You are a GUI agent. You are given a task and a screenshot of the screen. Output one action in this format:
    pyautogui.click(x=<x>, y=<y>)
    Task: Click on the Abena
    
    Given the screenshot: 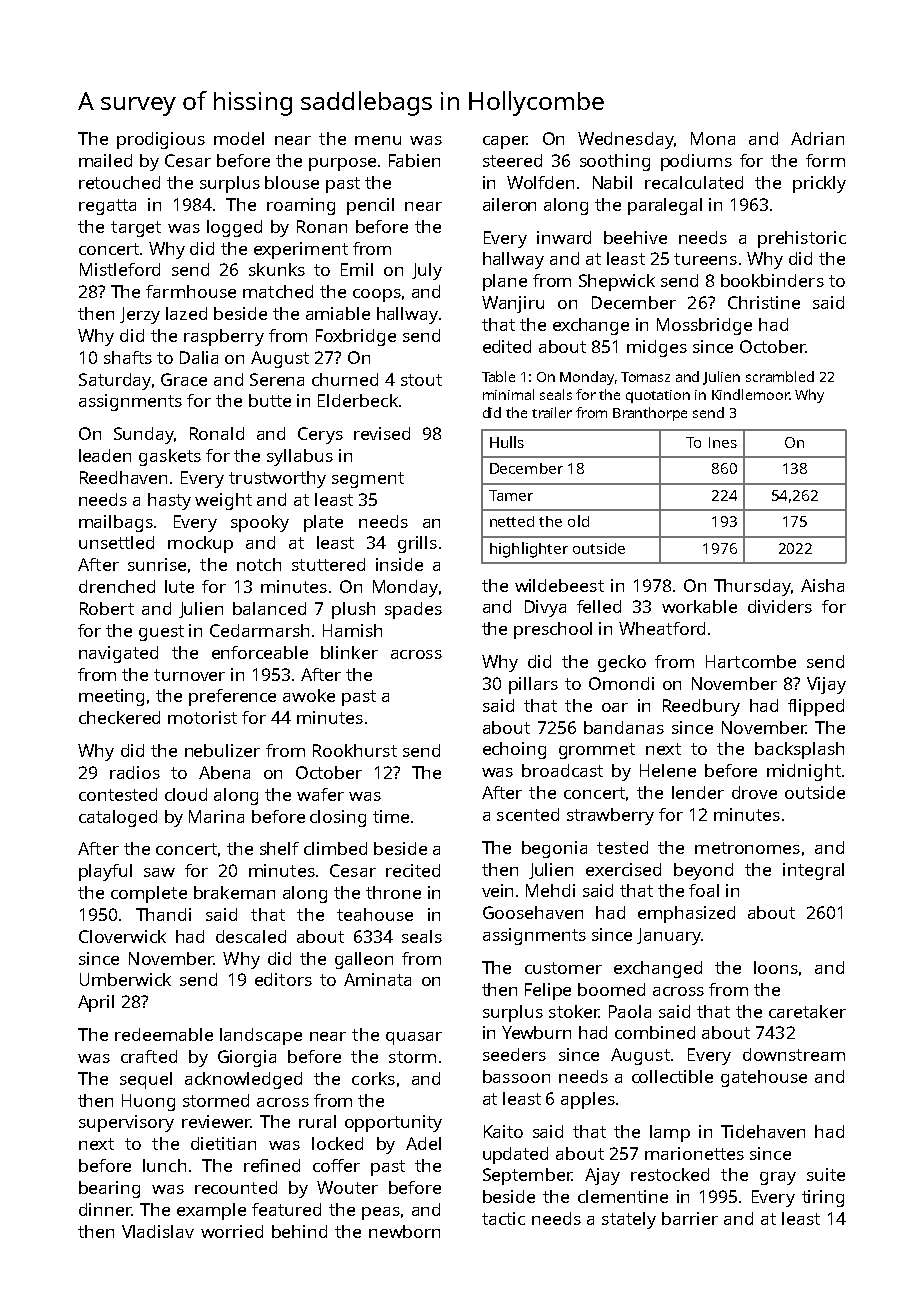 What is the action you would take?
    pyautogui.click(x=224, y=772)
